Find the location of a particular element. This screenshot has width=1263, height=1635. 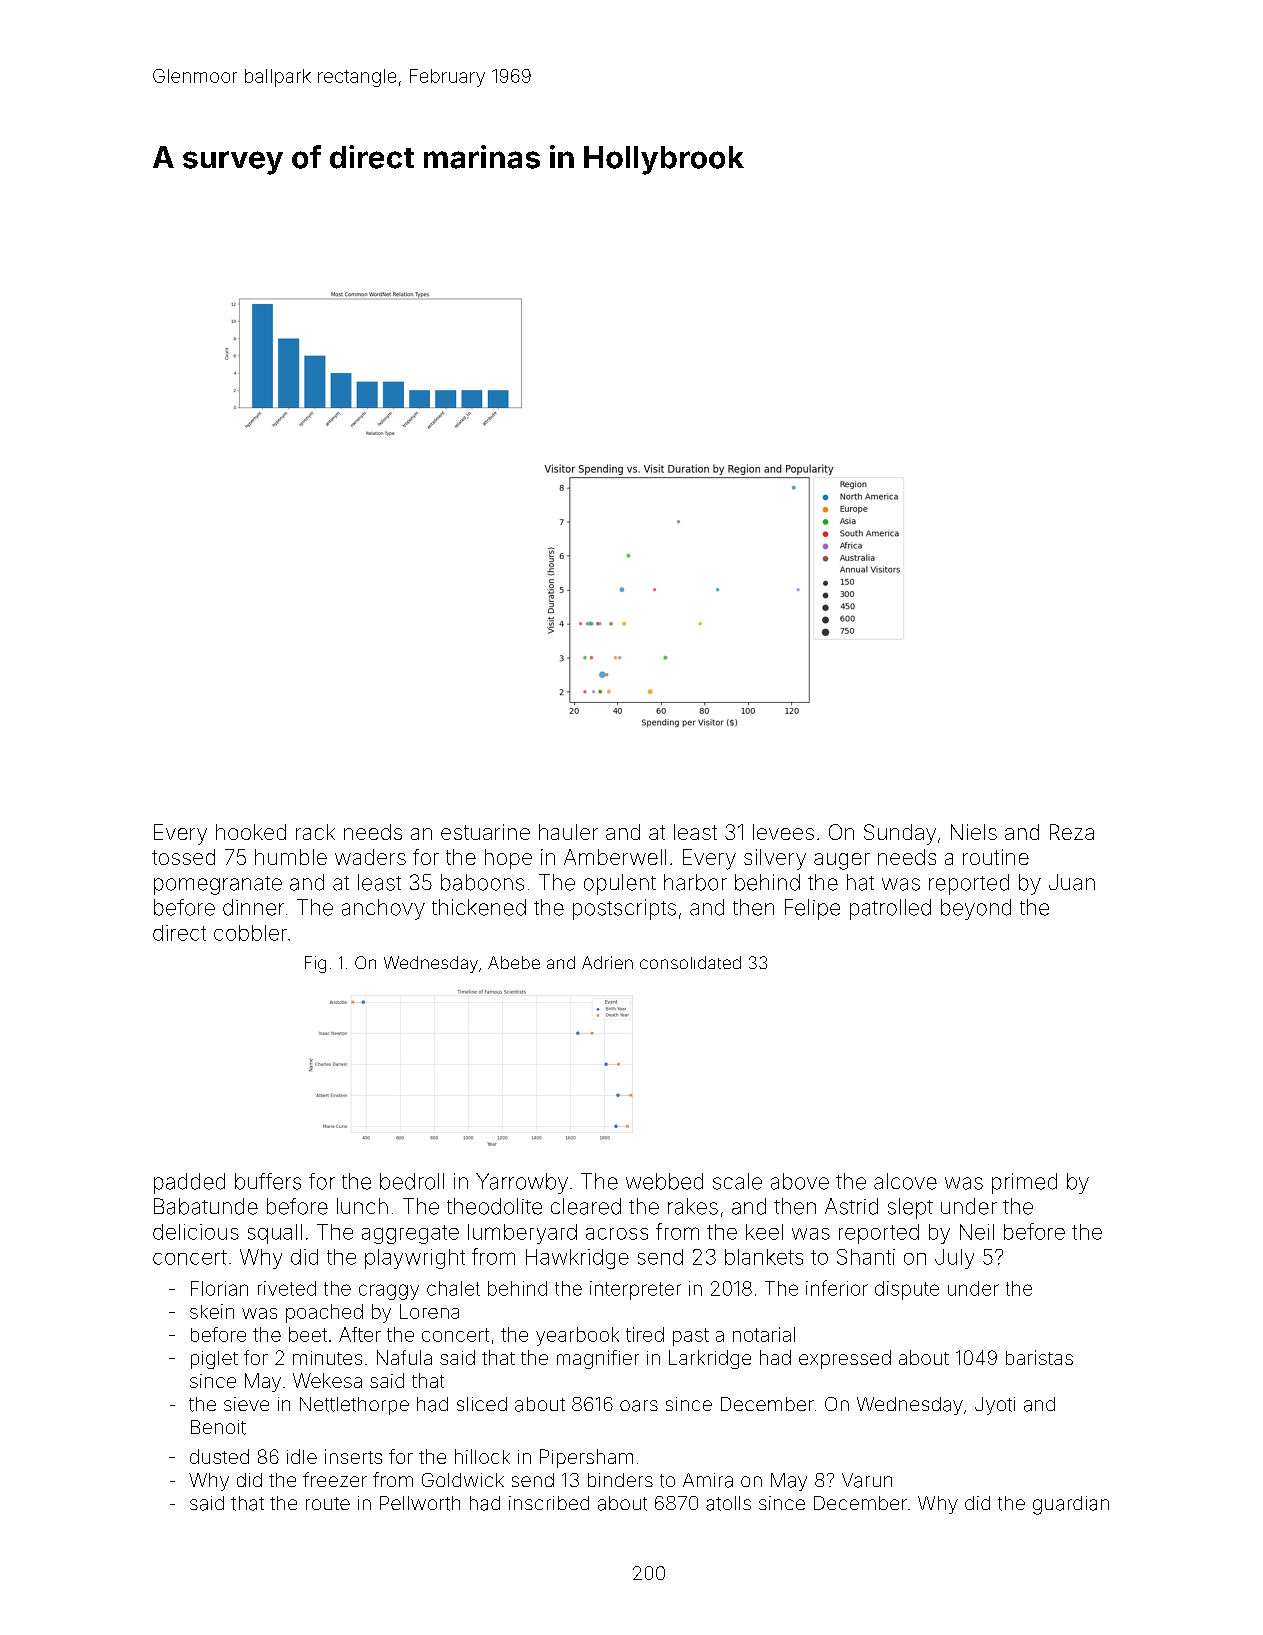

oars is located at coordinates (639, 1406).
